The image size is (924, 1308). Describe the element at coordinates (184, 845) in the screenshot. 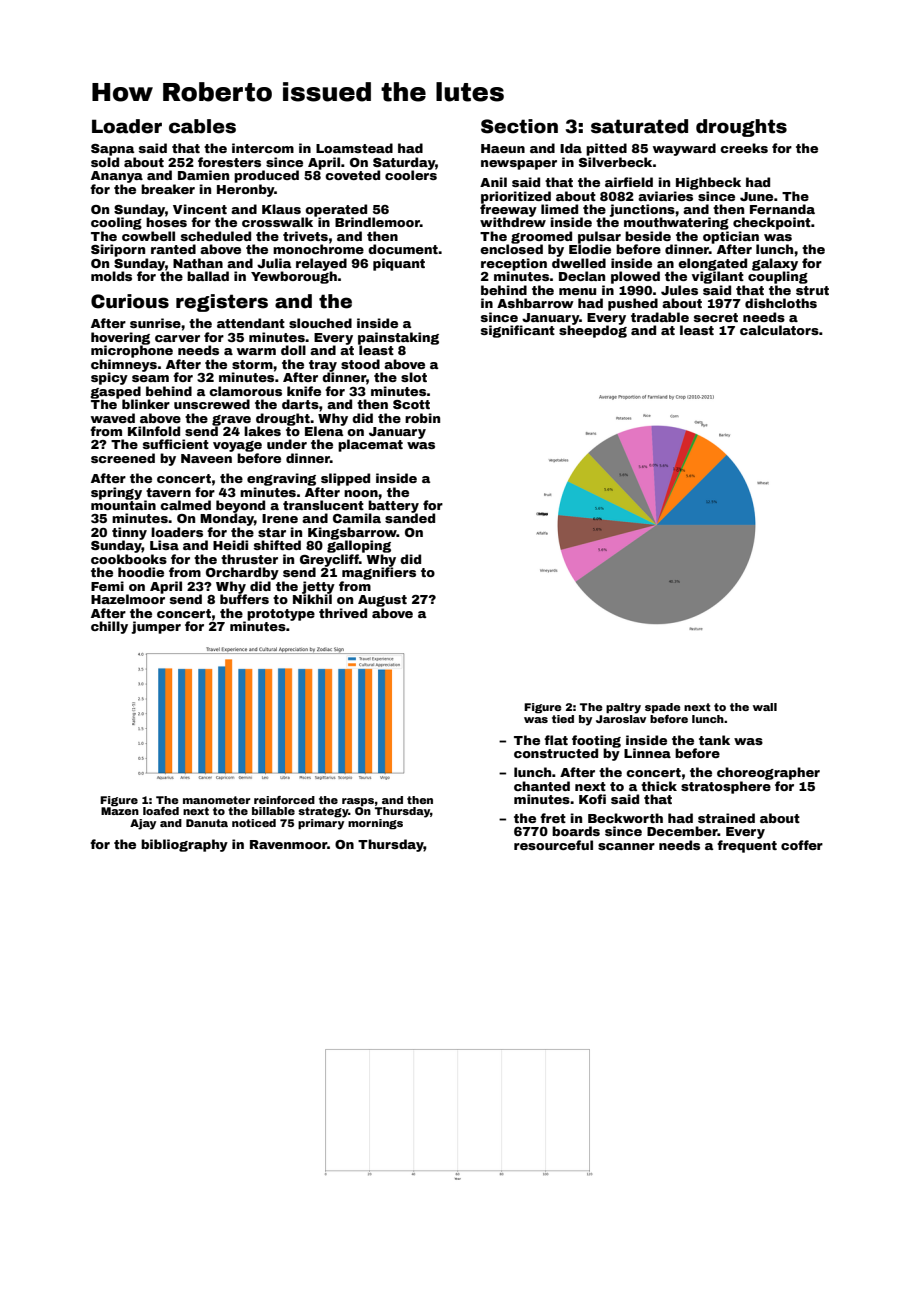

I see `bibliography` at that location.
